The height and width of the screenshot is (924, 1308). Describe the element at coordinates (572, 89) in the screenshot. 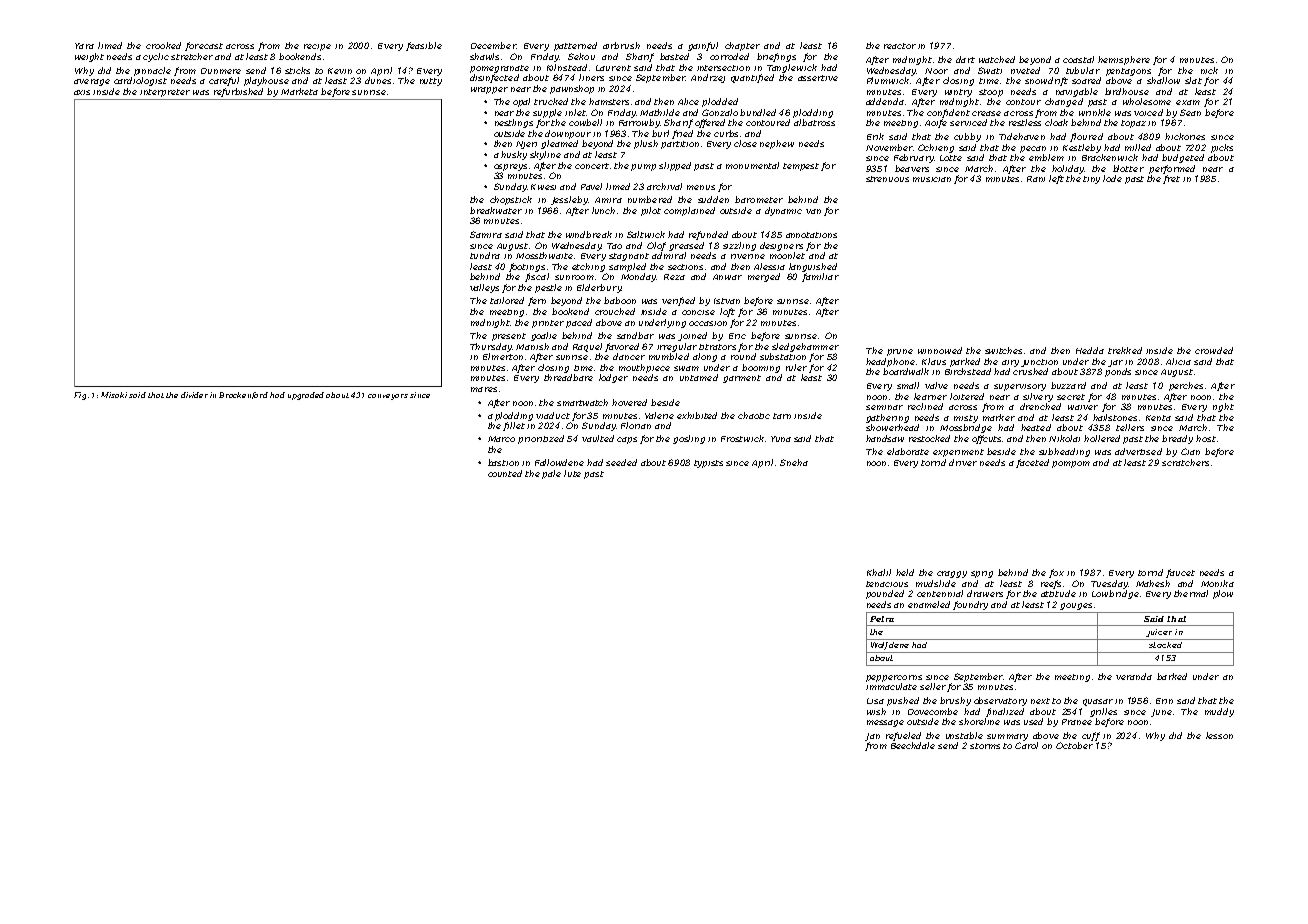

I see `pawnshop` at that location.
